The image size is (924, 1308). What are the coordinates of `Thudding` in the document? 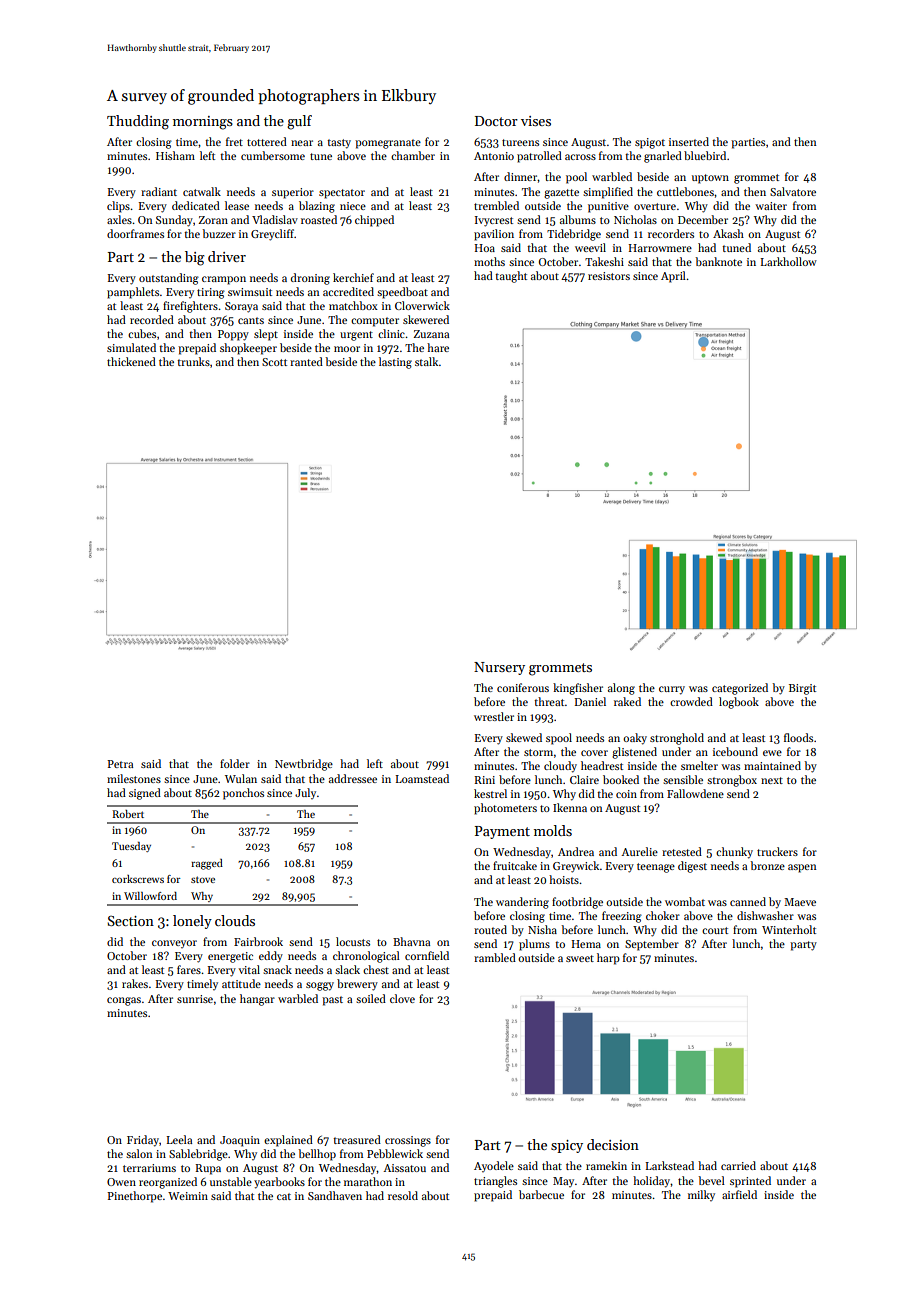 It's located at (138, 122).
